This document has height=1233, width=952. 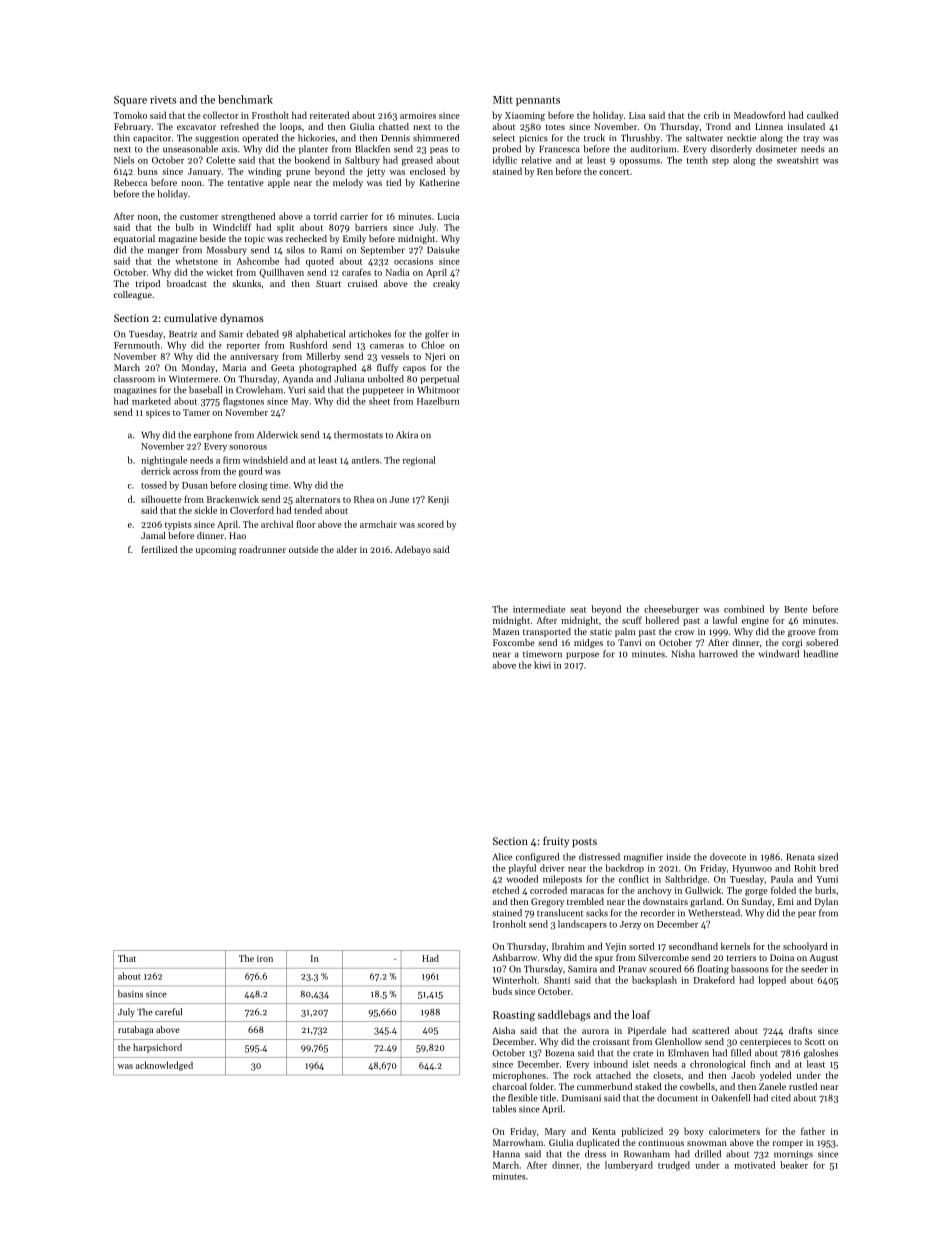 What do you see at coordinates (130, 994) in the document?
I see `basins` at bounding box center [130, 994].
